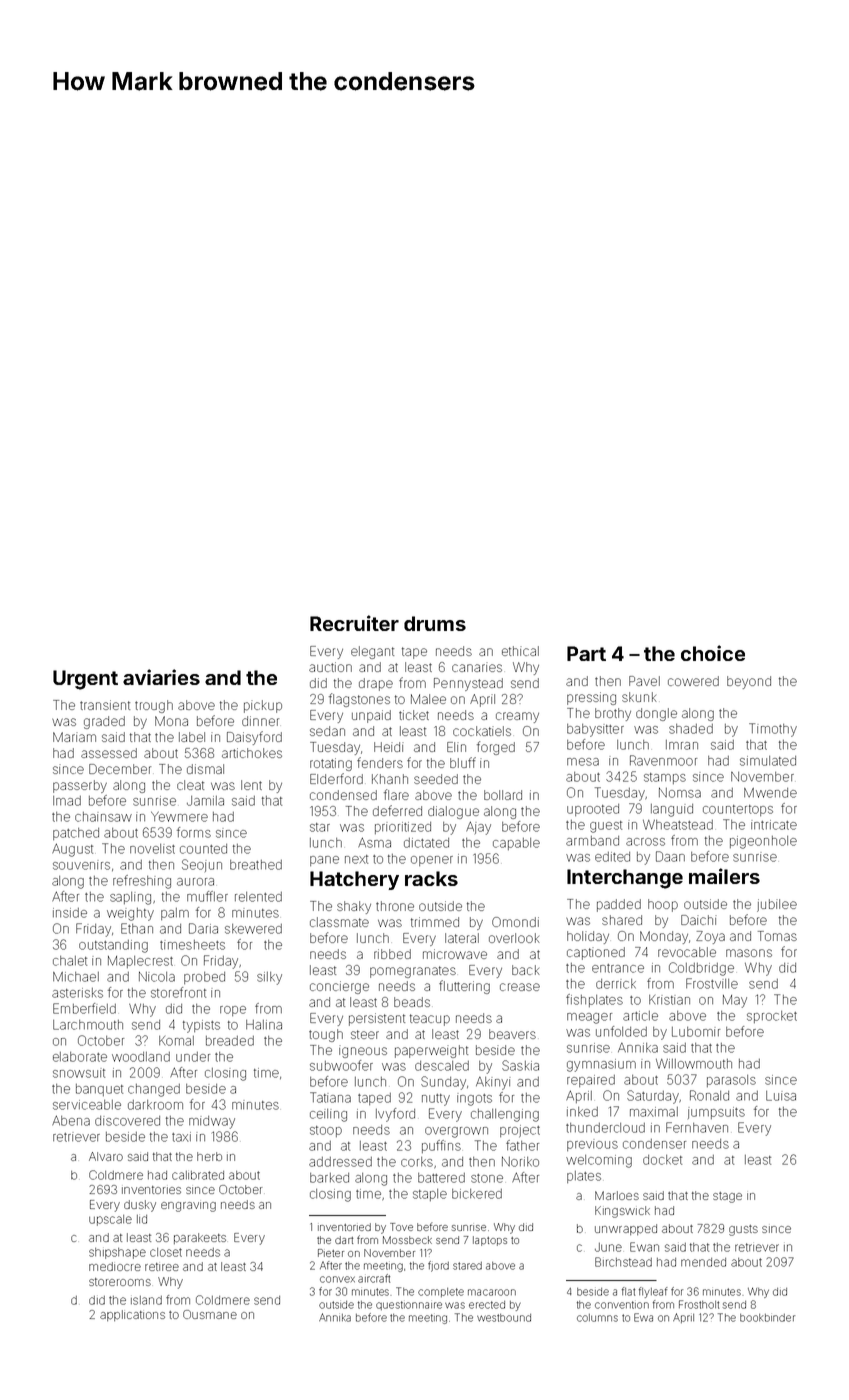  Describe the element at coordinates (767, 1318) in the page. I see `bookbinder` at that location.
